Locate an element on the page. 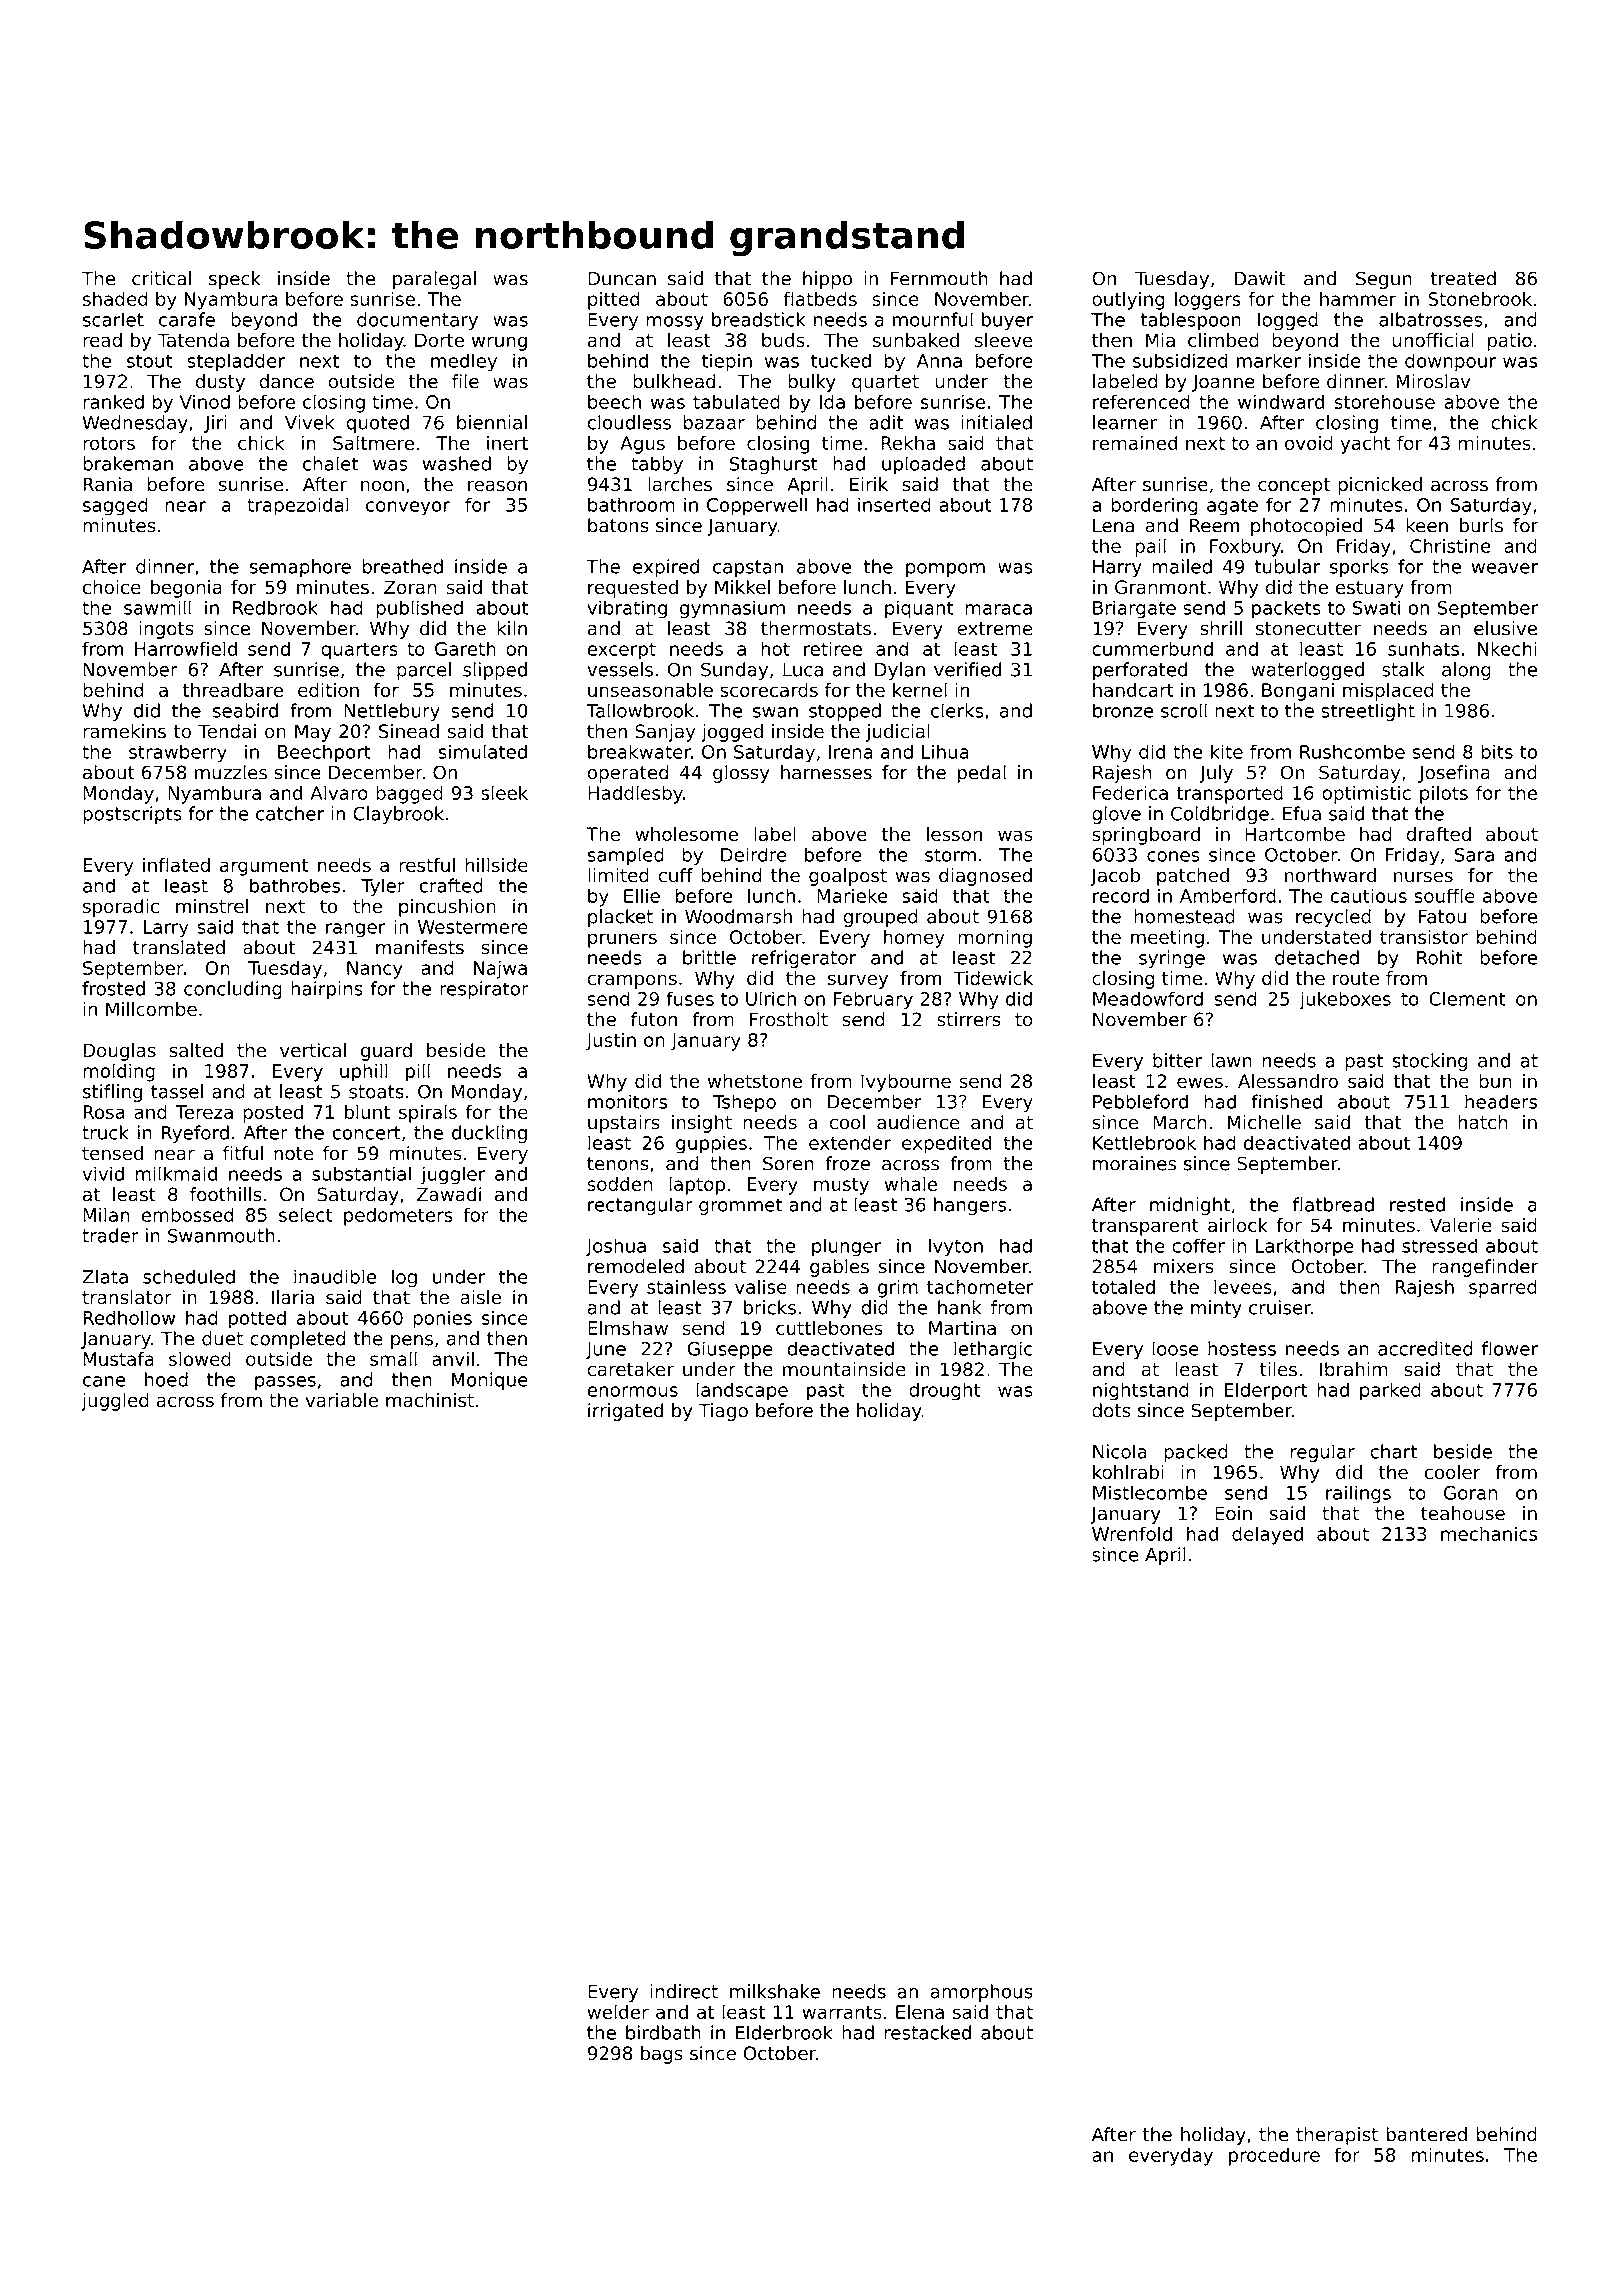  welder is located at coordinates (618, 2011).
